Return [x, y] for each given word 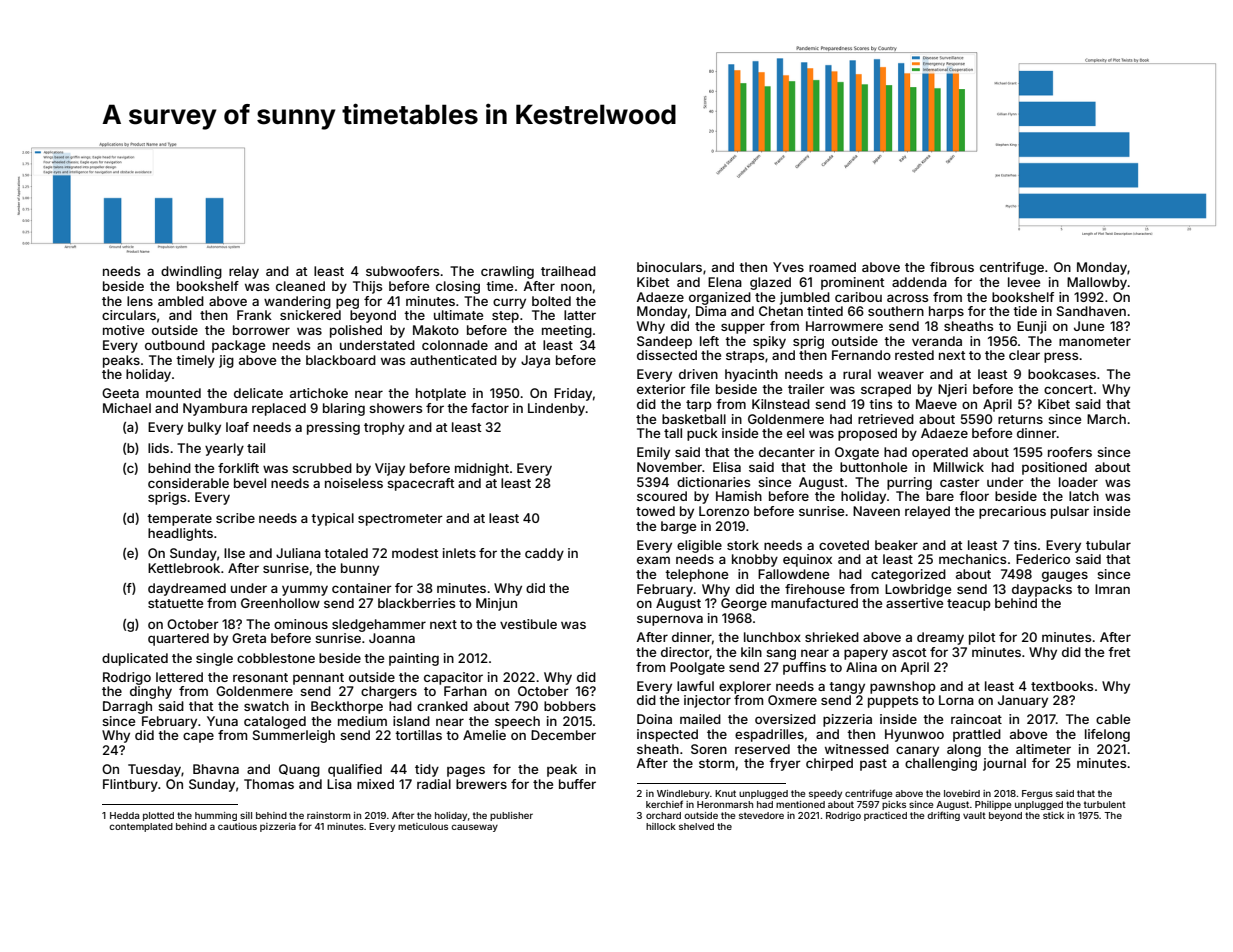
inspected [667, 735]
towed [655, 511]
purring [909, 483]
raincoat [976, 719]
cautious [237, 826]
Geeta [120, 393]
